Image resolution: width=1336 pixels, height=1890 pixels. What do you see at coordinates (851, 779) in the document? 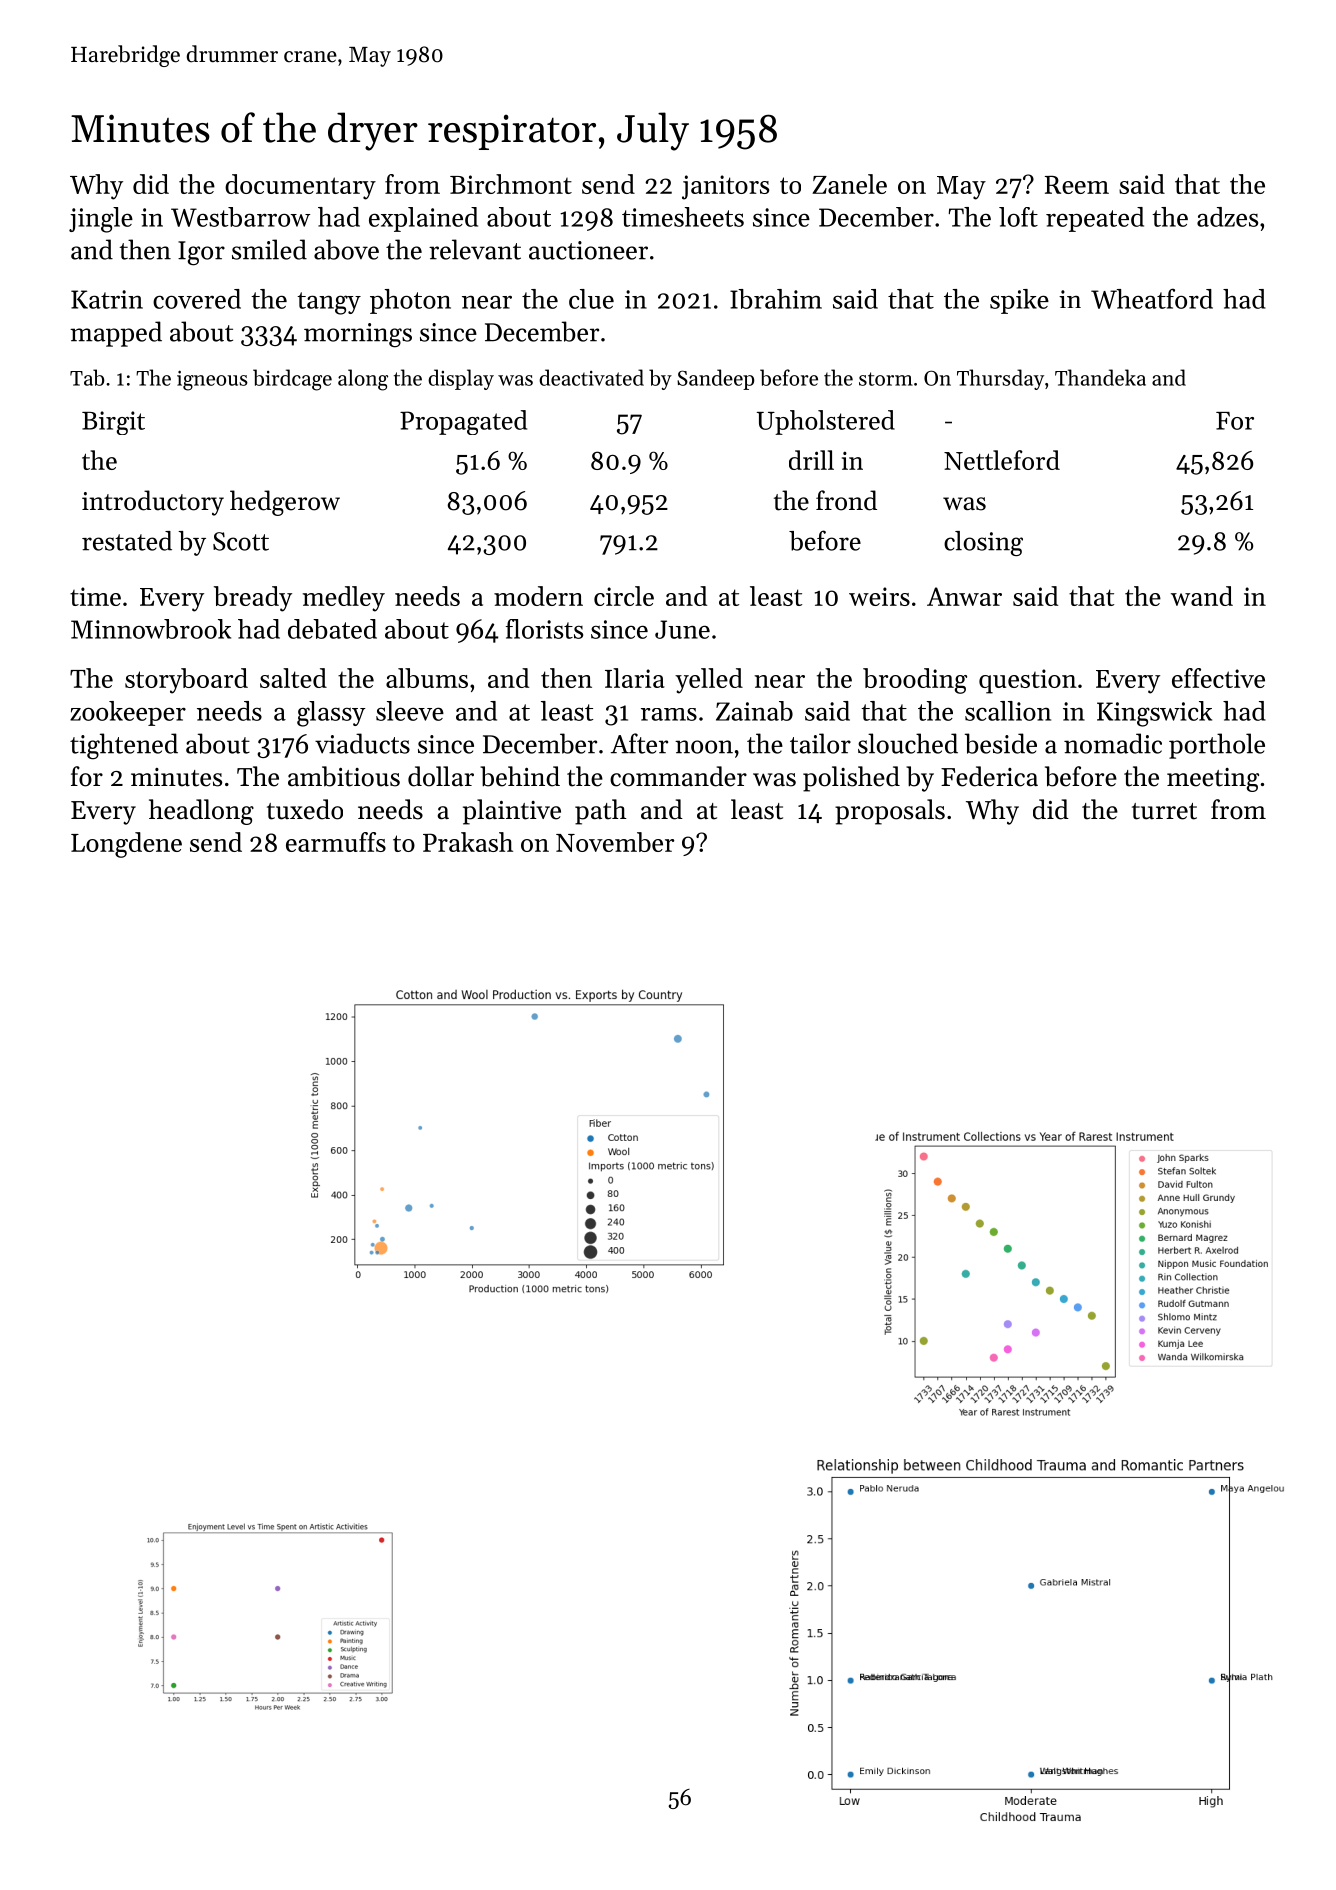
I see `polished` at bounding box center [851, 779].
